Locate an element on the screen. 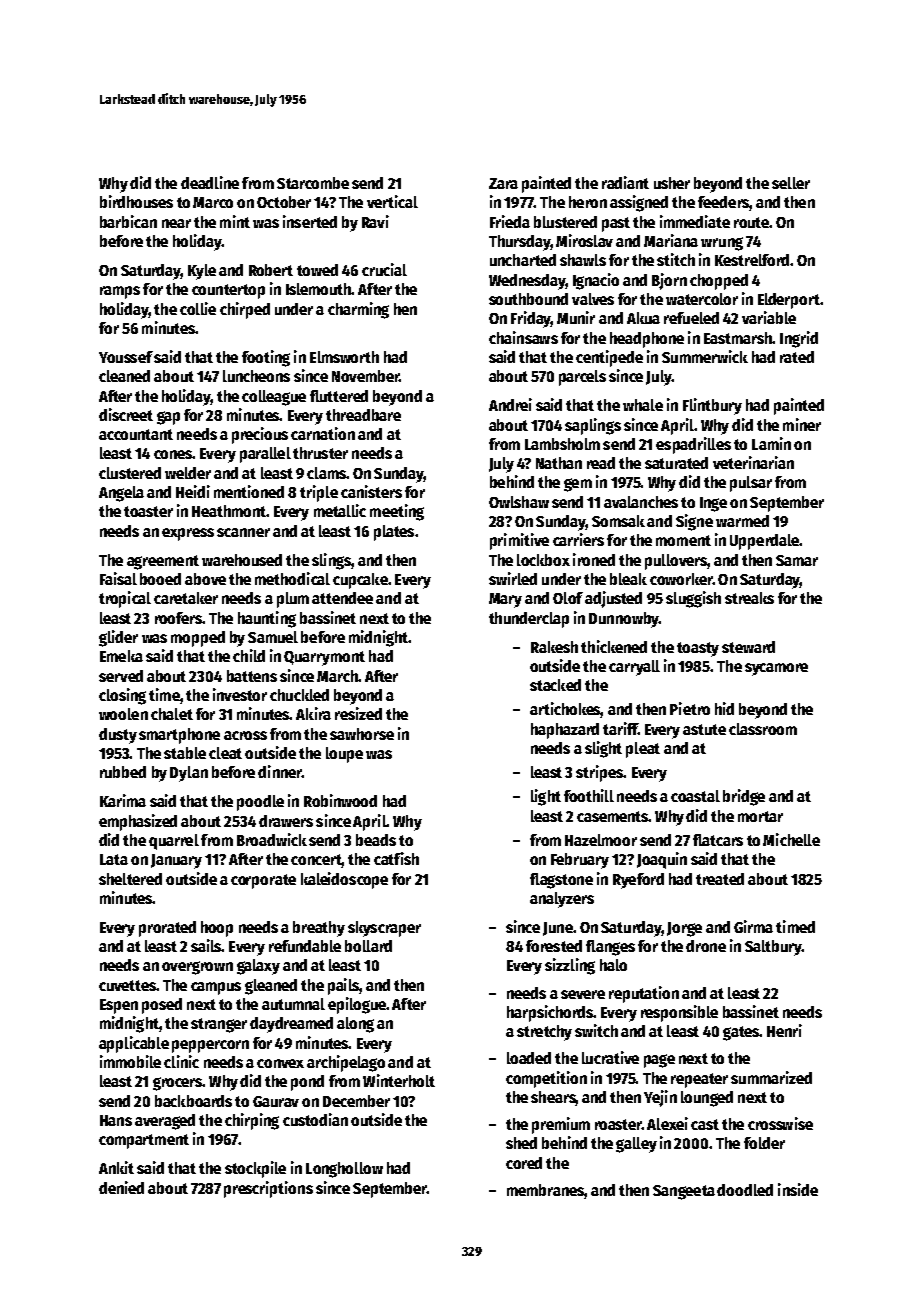 This screenshot has width=924, height=1311. Rakesh is located at coordinates (554, 647).
